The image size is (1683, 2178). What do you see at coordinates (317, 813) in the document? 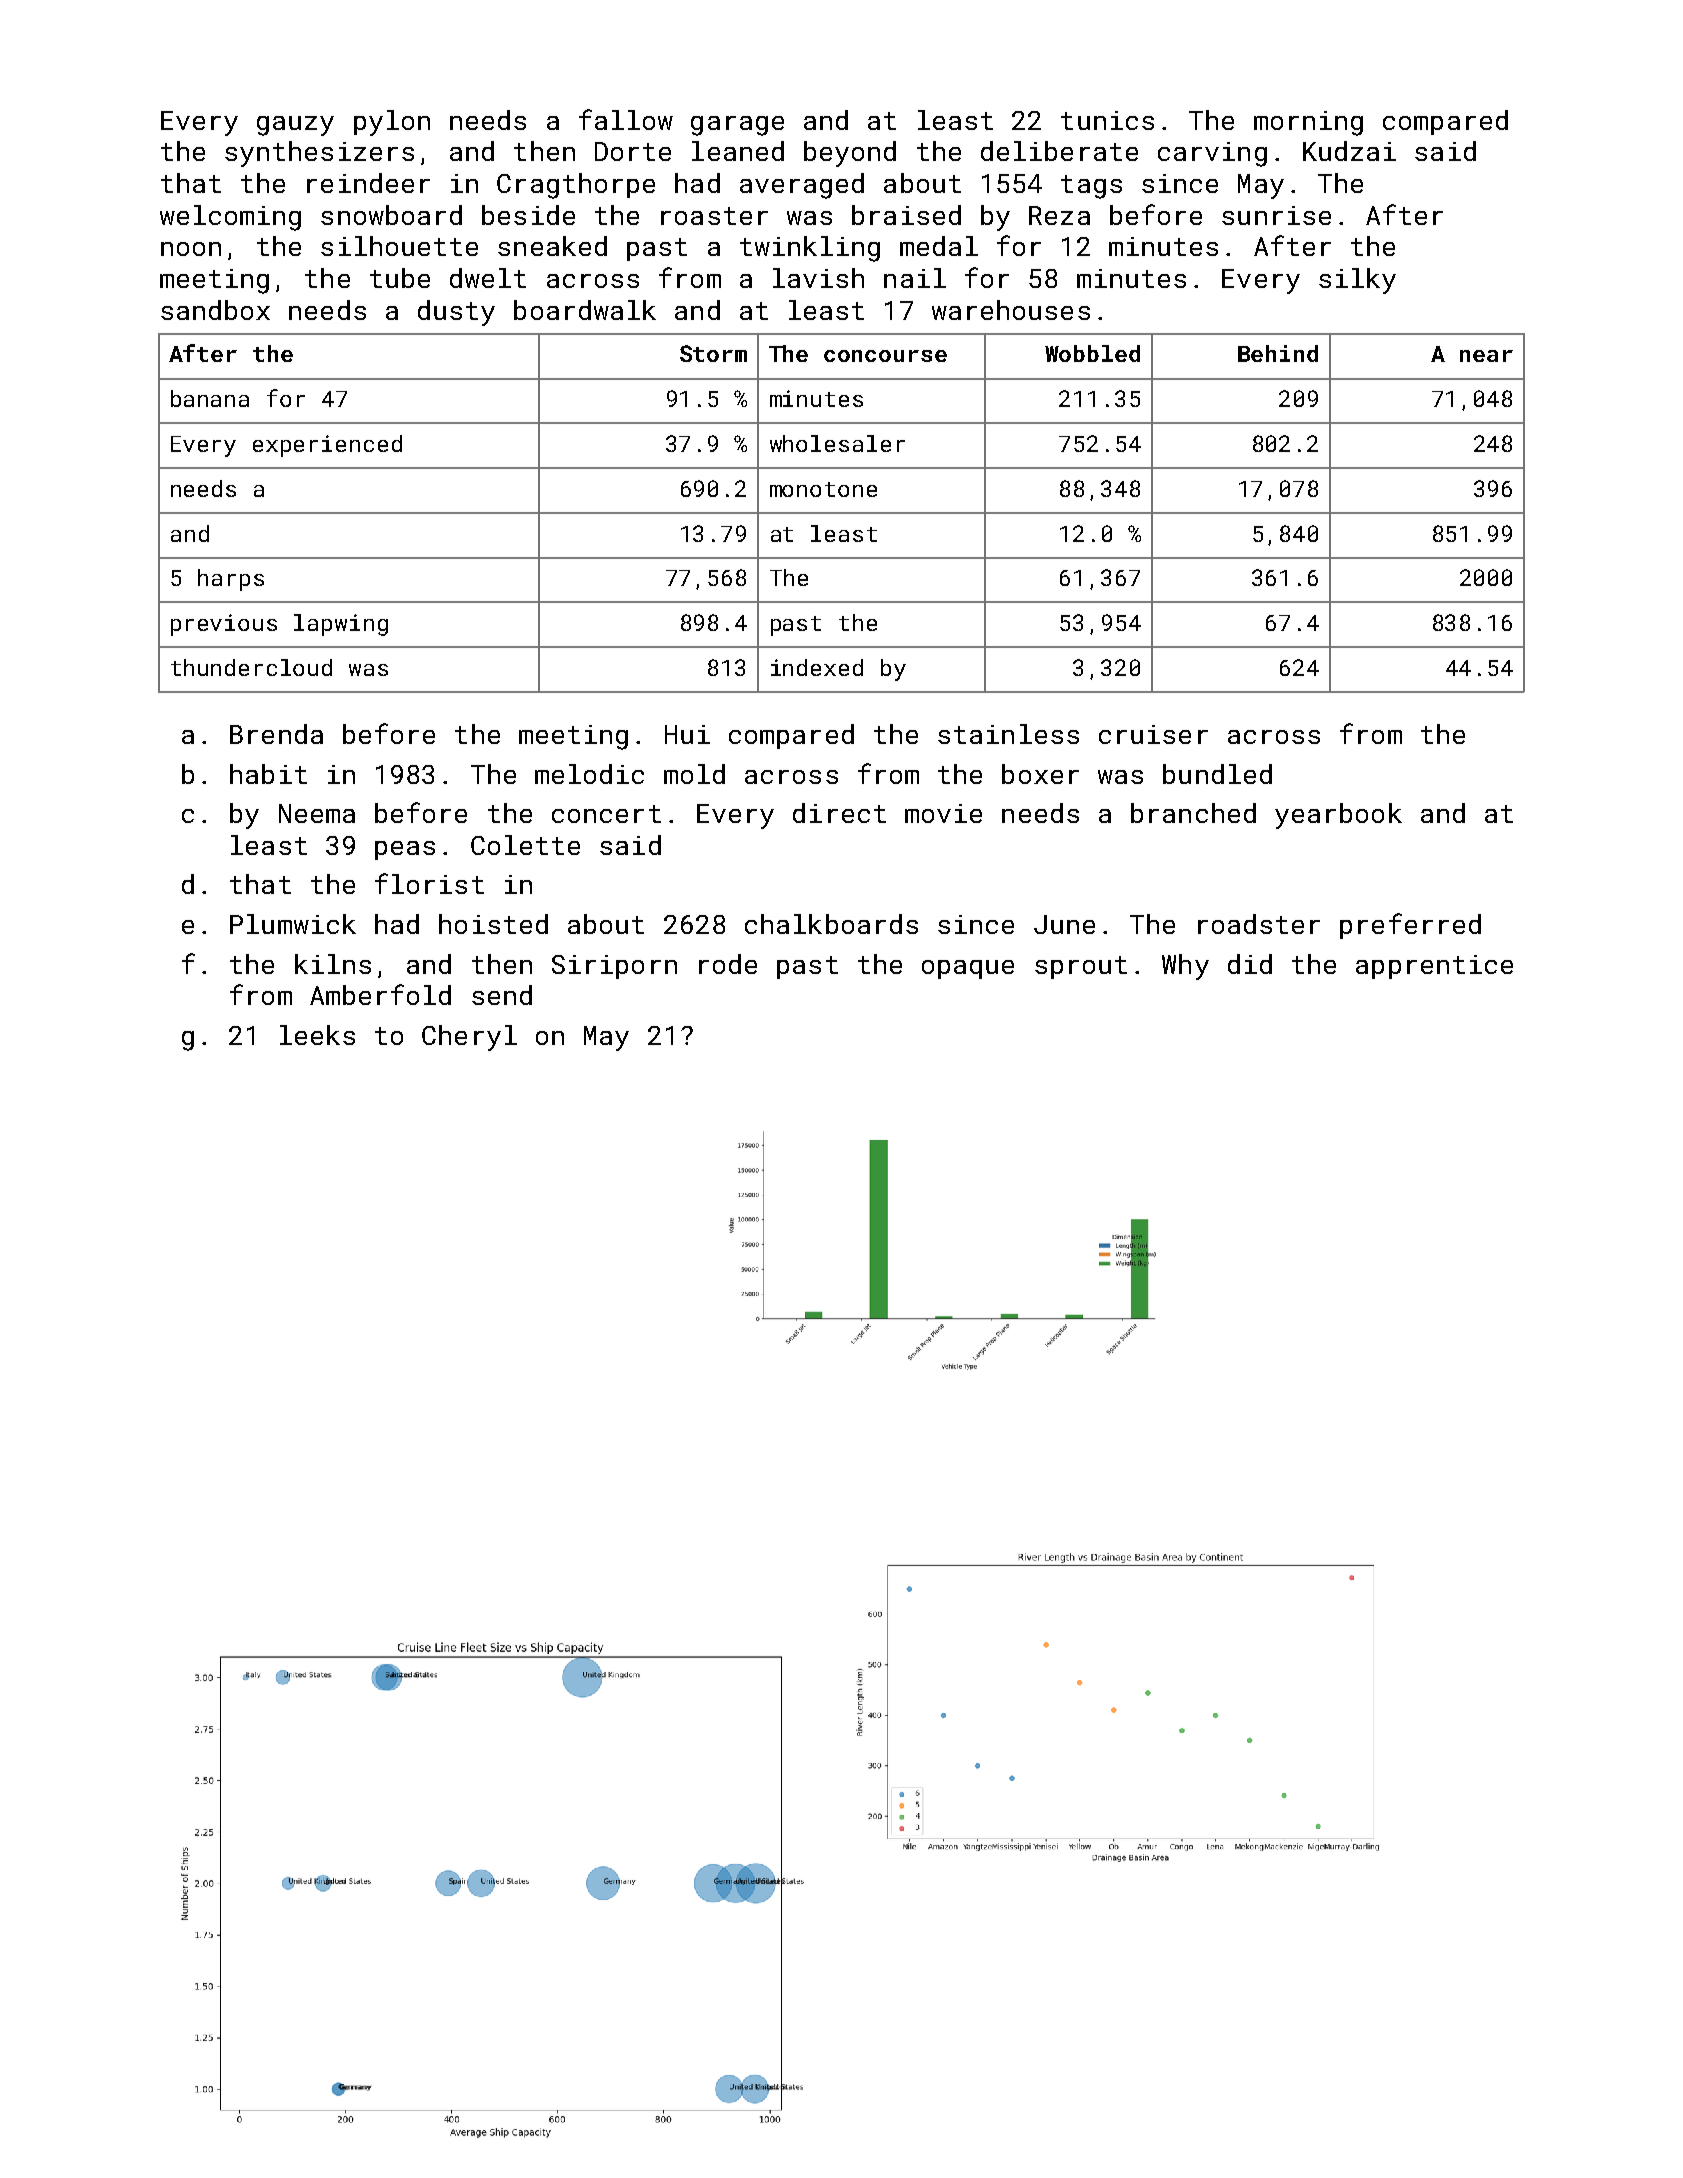
I see `Neema` at bounding box center [317, 813].
